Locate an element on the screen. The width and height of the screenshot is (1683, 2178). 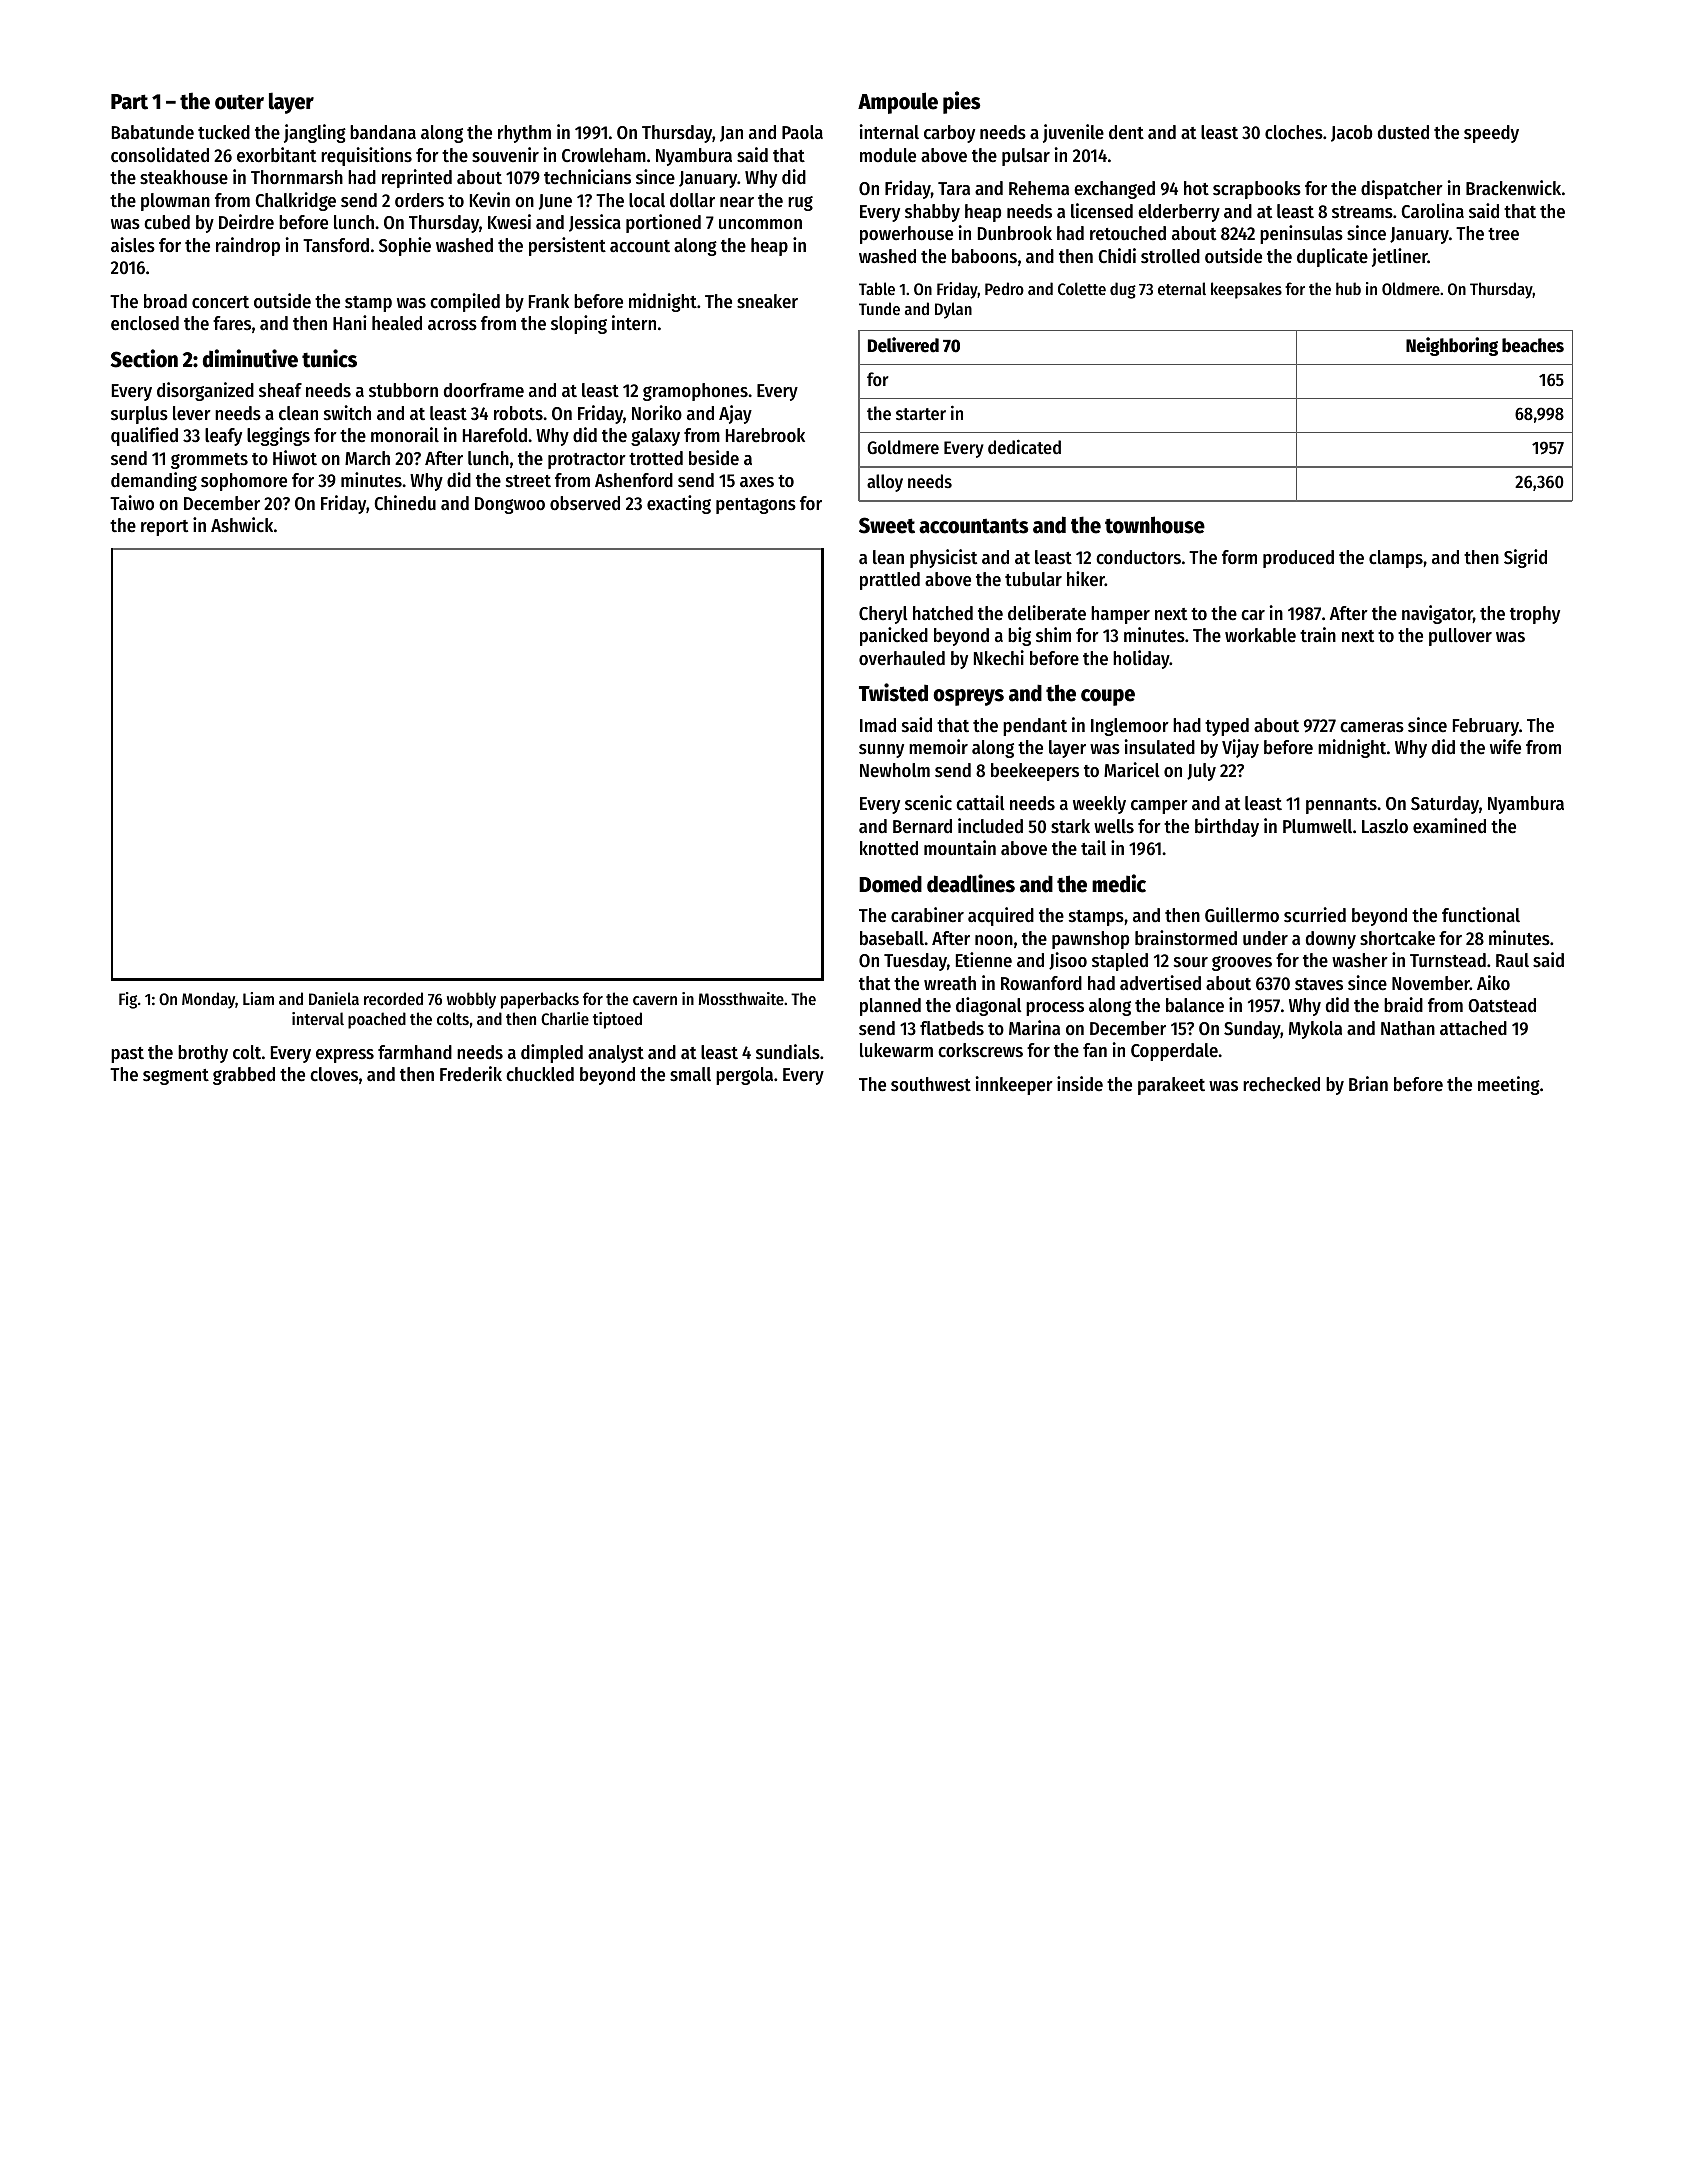
Brackenwick is located at coordinates (1513, 188).
